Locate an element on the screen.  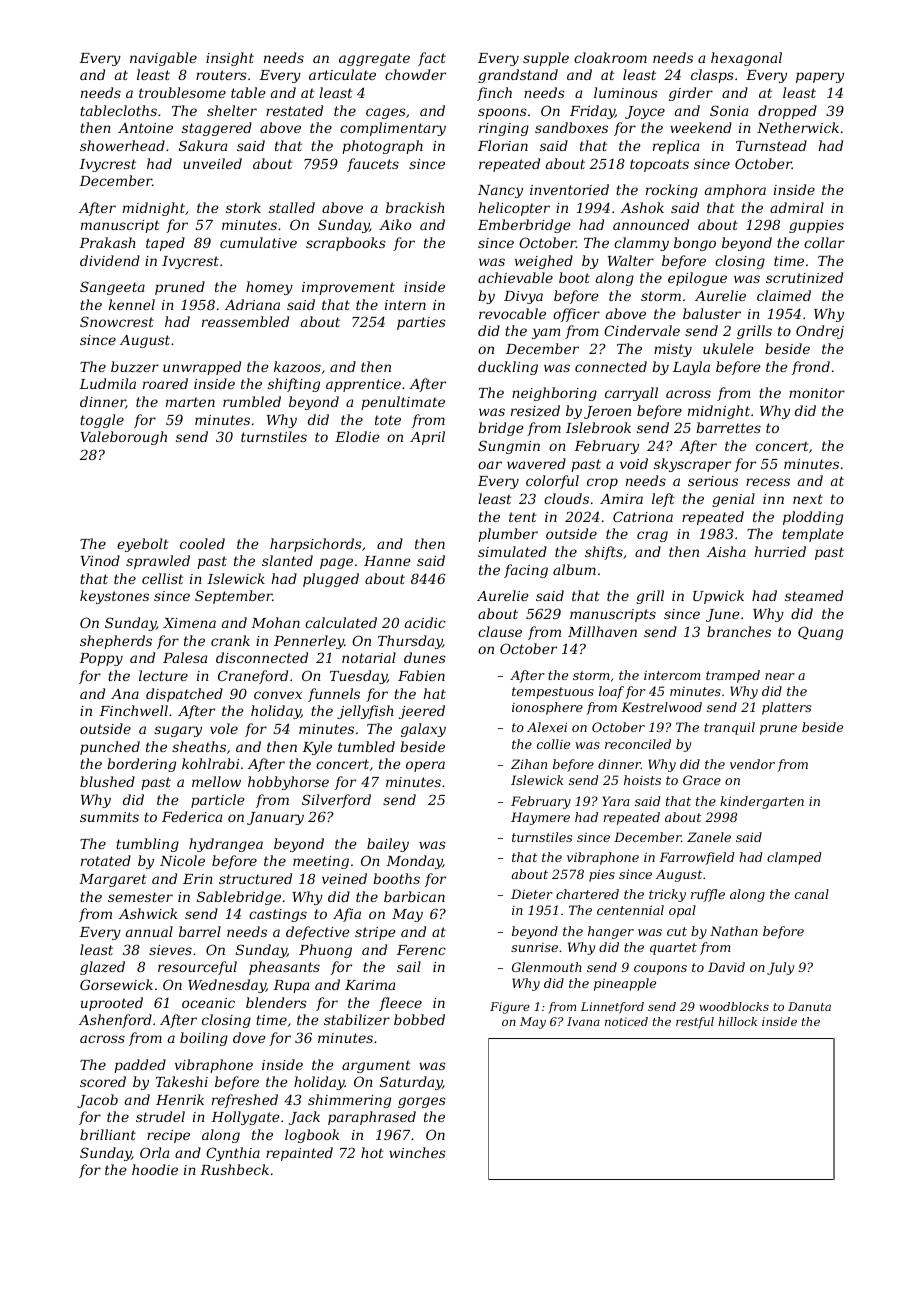
penultimate is located at coordinates (403, 403).
